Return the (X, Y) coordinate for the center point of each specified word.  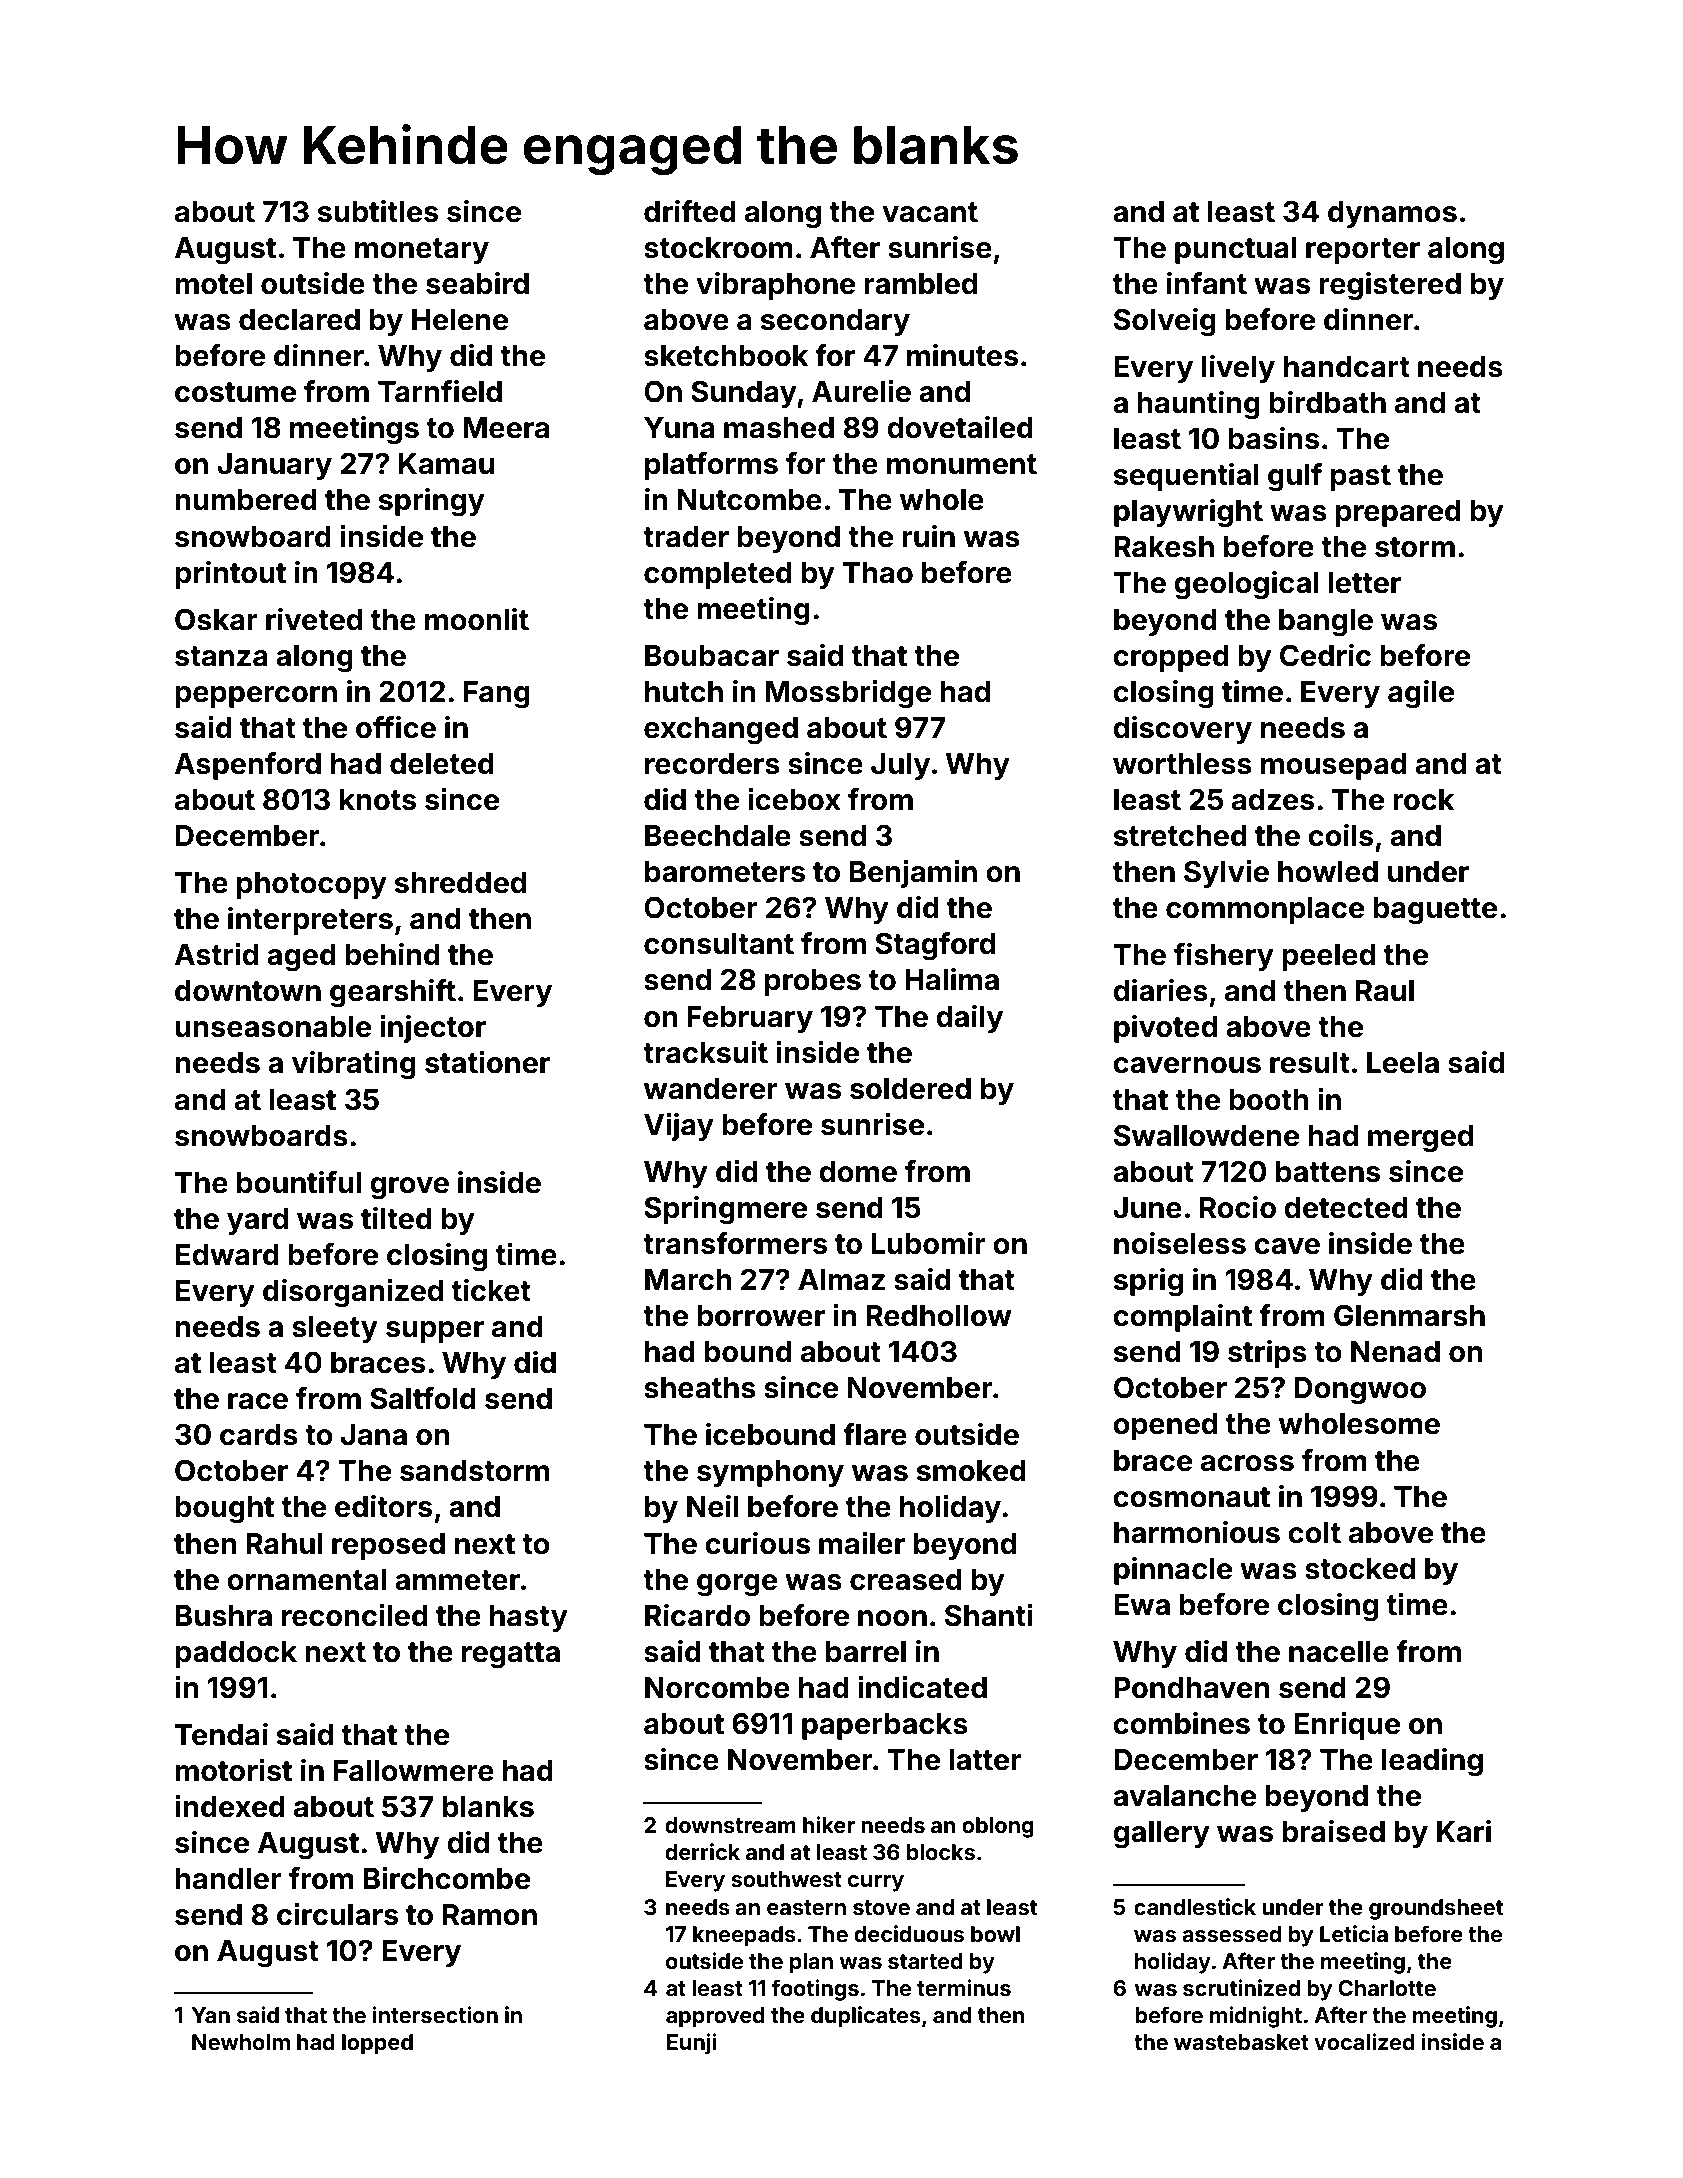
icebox (794, 799)
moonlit (477, 619)
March (688, 1280)
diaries (1160, 990)
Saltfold (423, 1398)
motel (213, 284)
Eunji (692, 2044)
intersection (435, 2014)
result (1310, 1063)
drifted (690, 211)
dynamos (1392, 214)
